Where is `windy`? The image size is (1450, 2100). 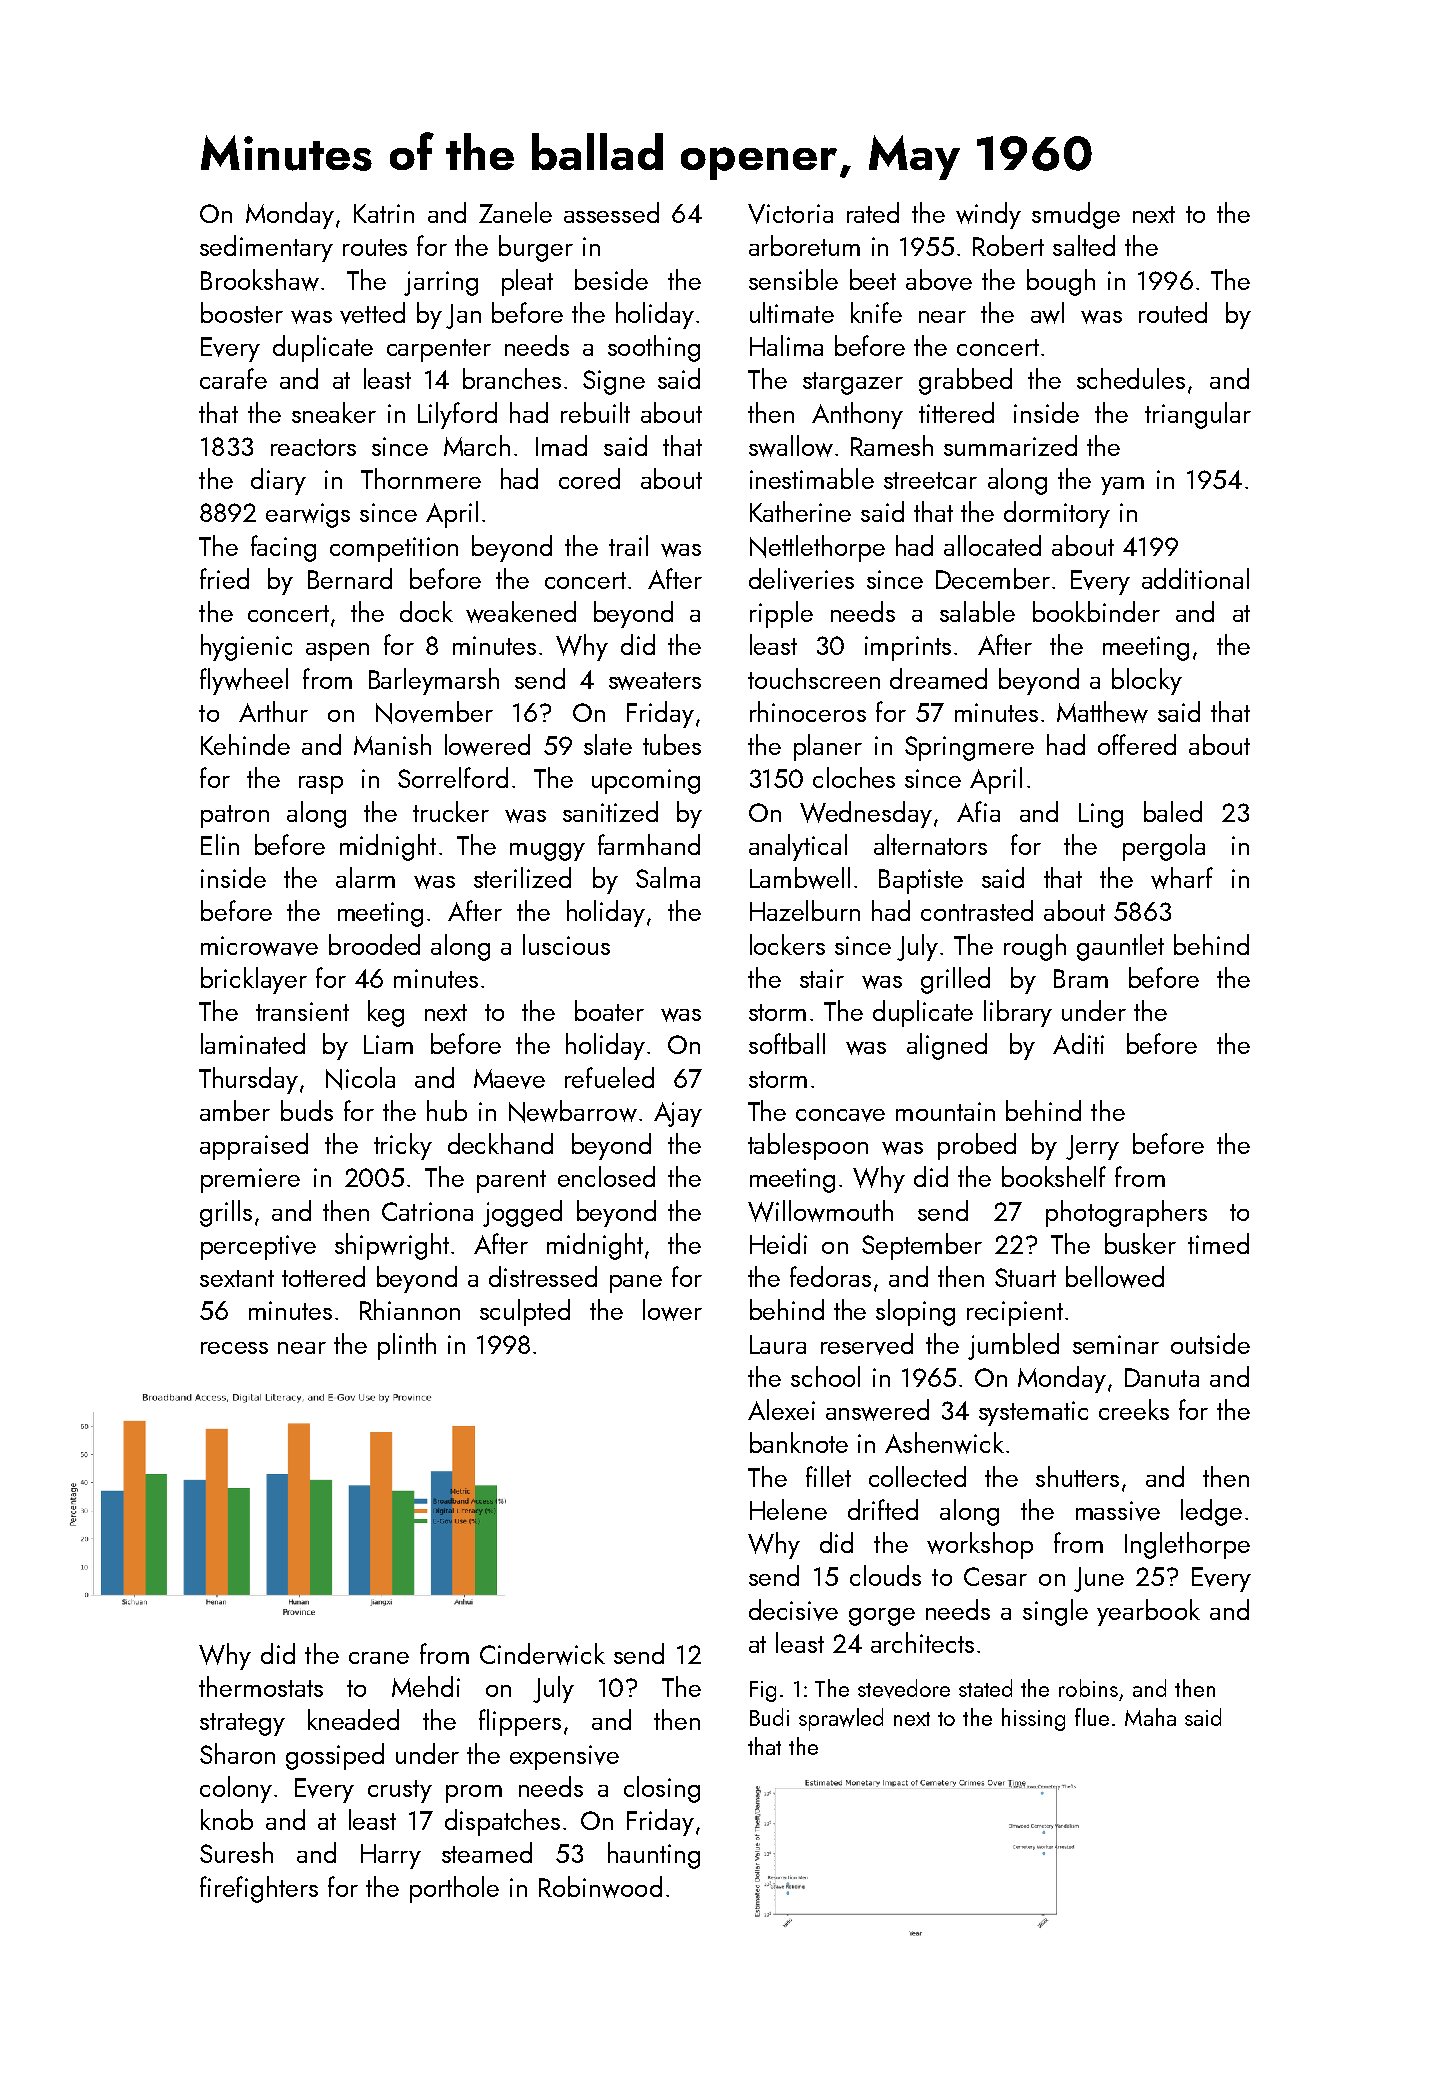
windy is located at coordinates (988, 215).
